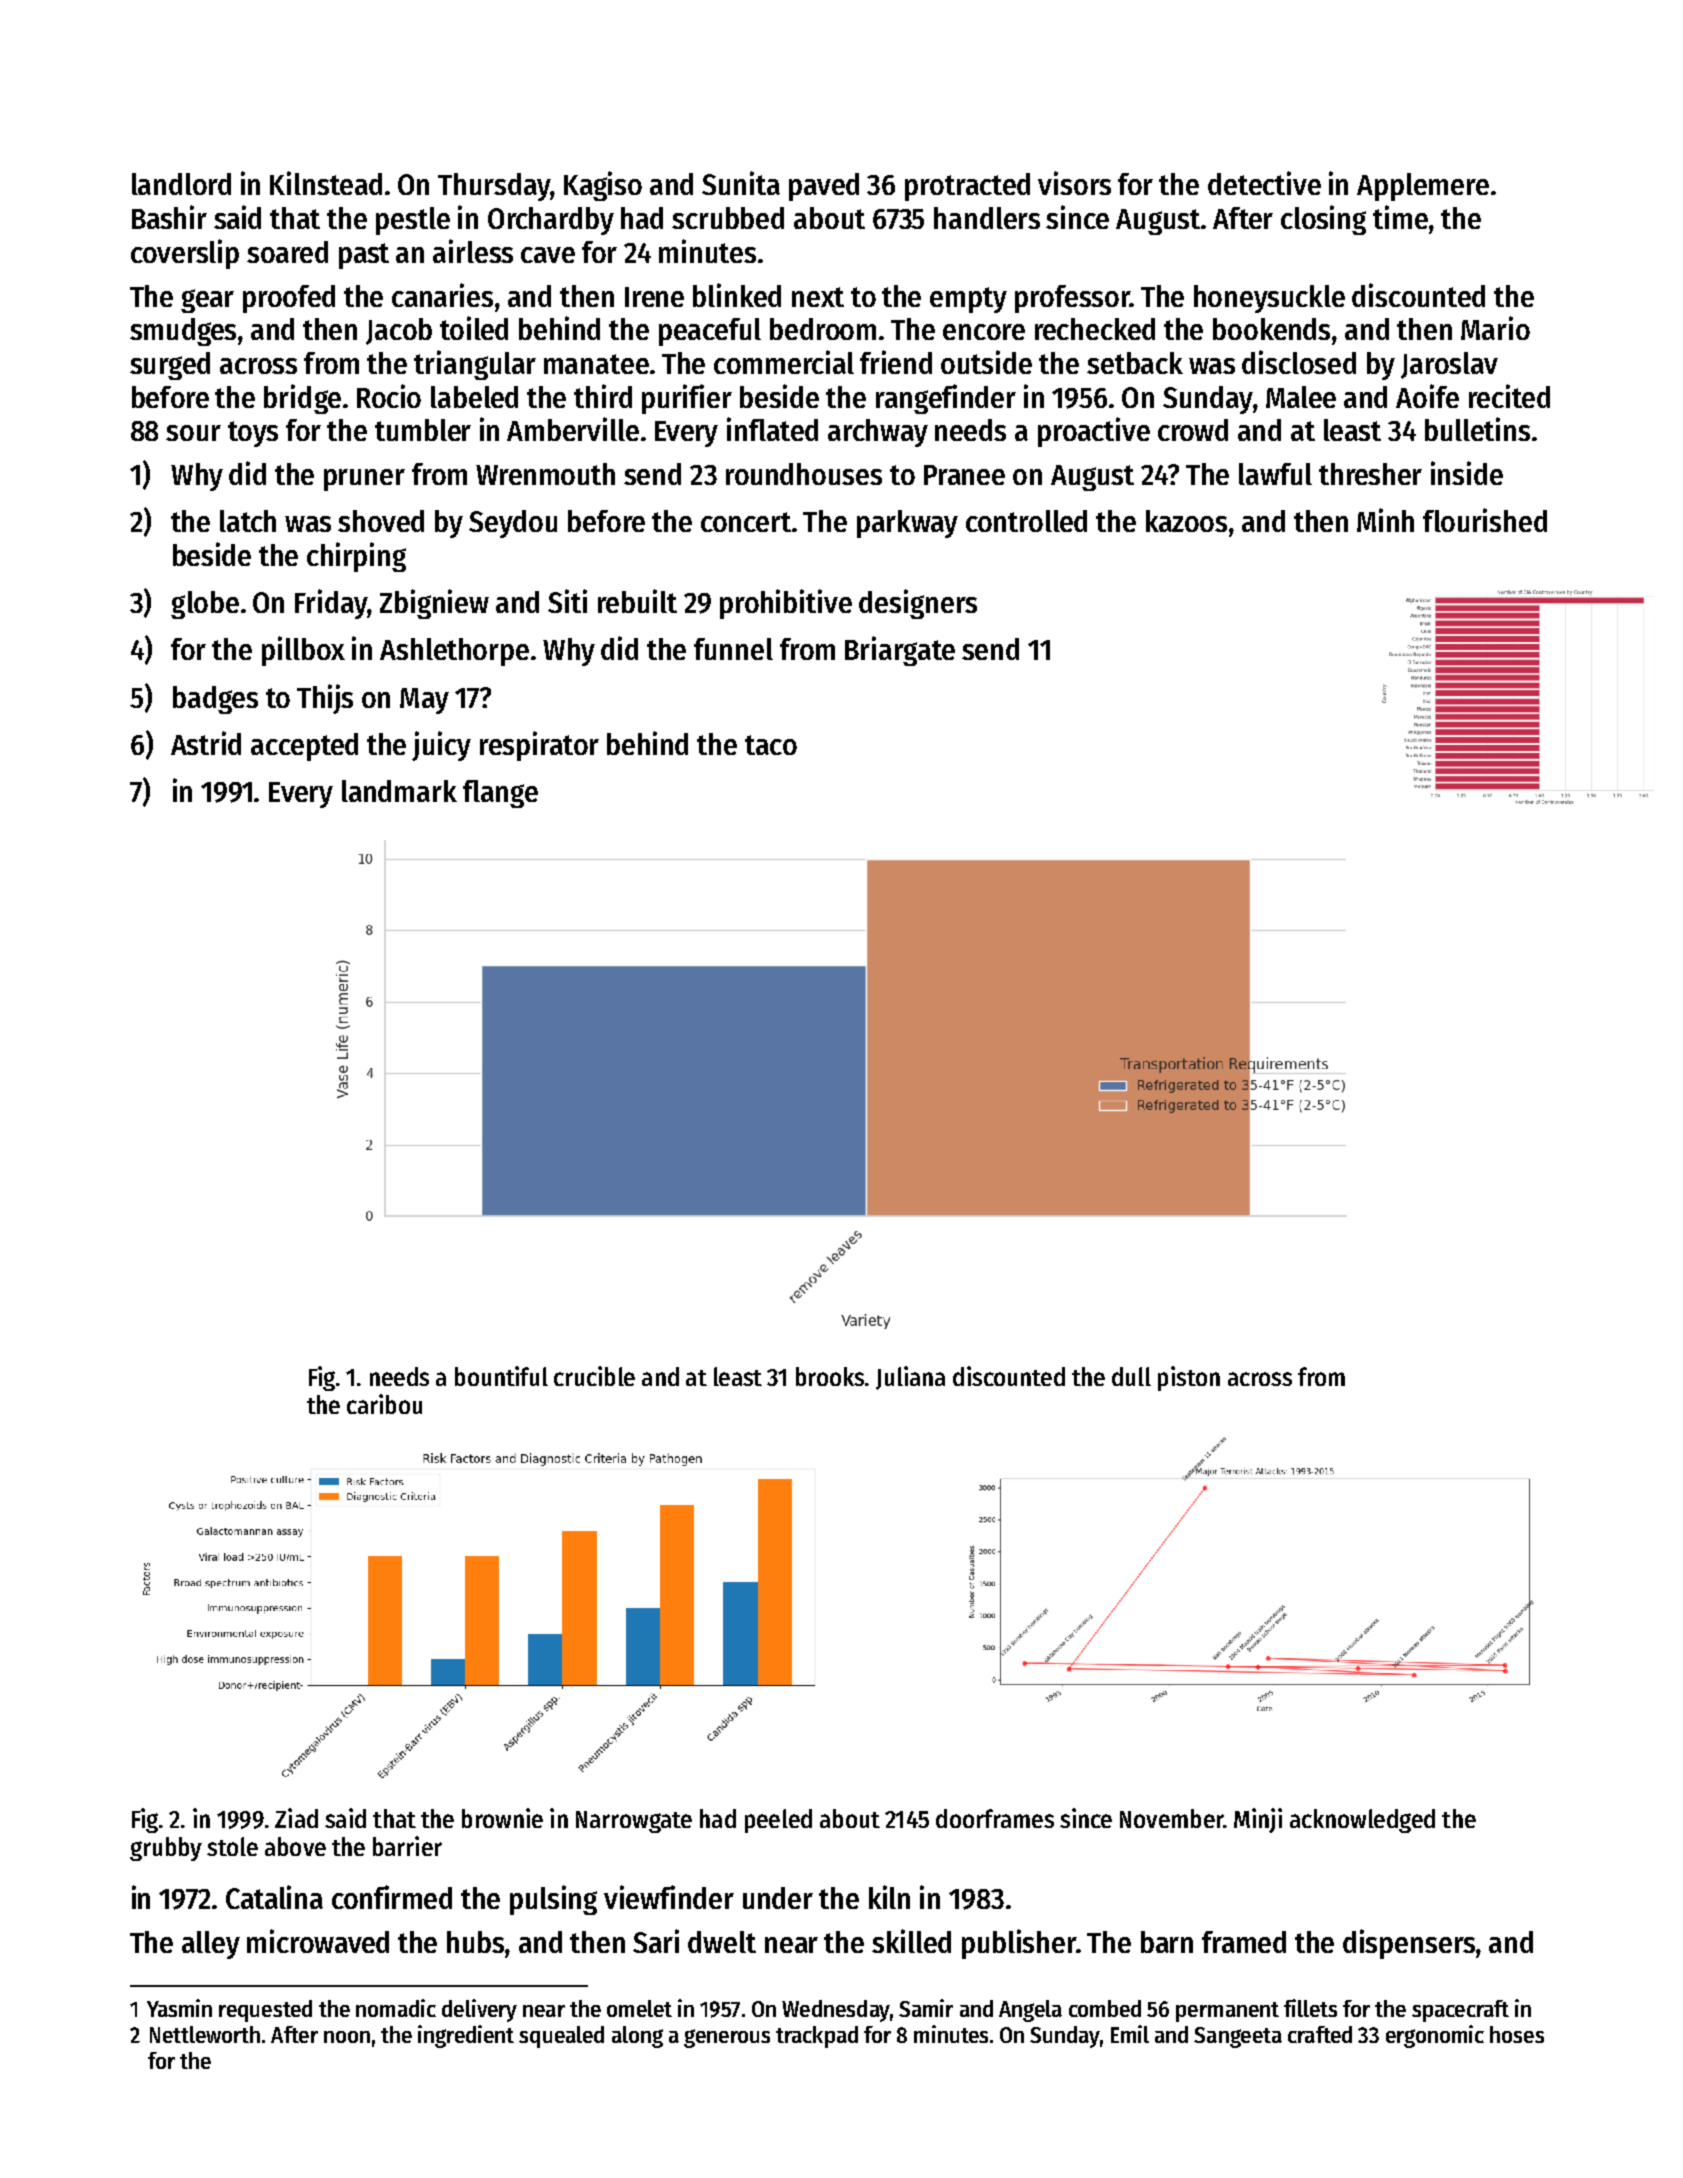  What do you see at coordinates (968, 300) in the document?
I see `empty` at bounding box center [968, 300].
